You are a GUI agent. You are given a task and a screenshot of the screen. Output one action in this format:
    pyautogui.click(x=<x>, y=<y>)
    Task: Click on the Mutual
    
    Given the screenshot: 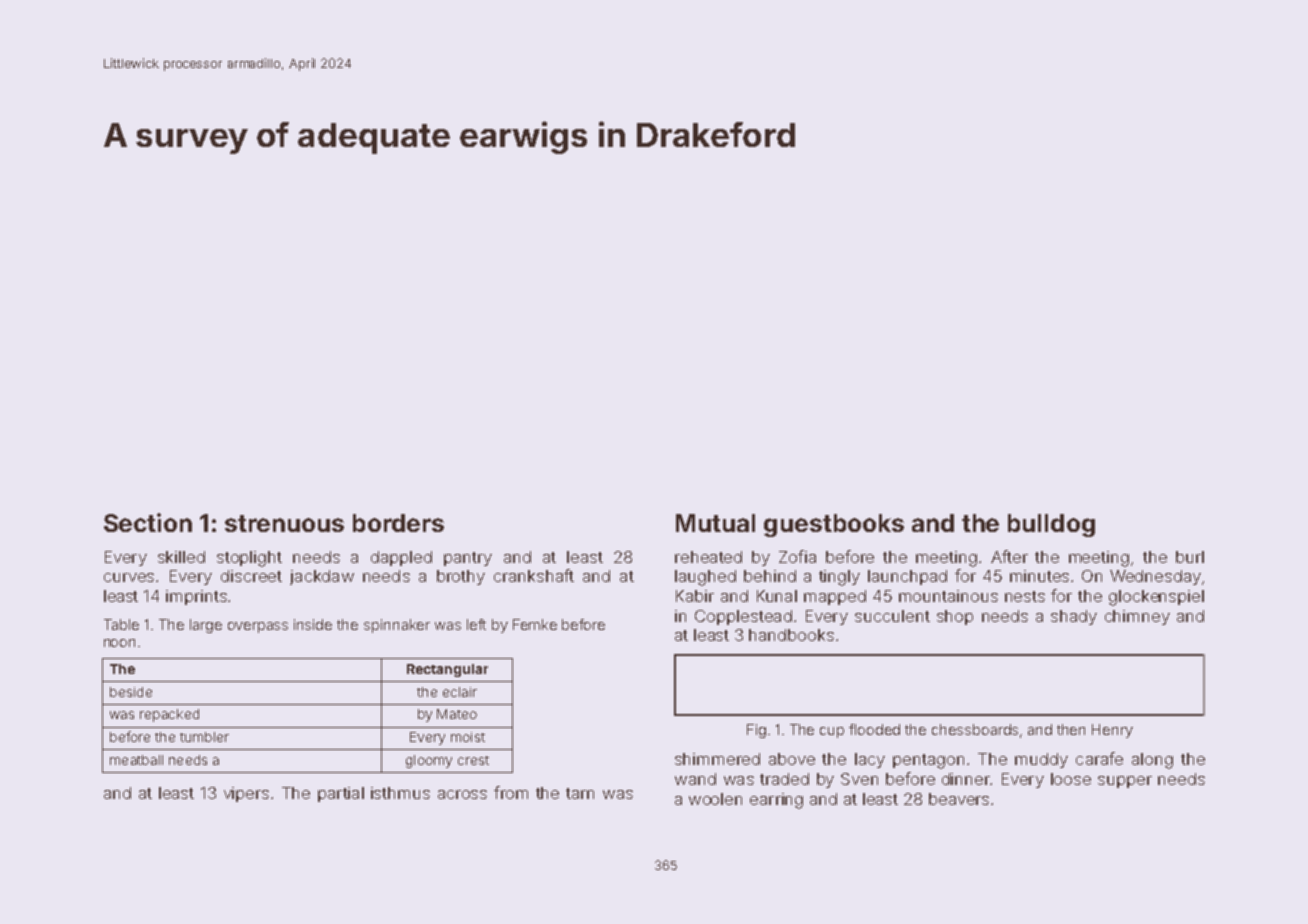 What is the action you would take?
    pyautogui.click(x=715, y=523)
